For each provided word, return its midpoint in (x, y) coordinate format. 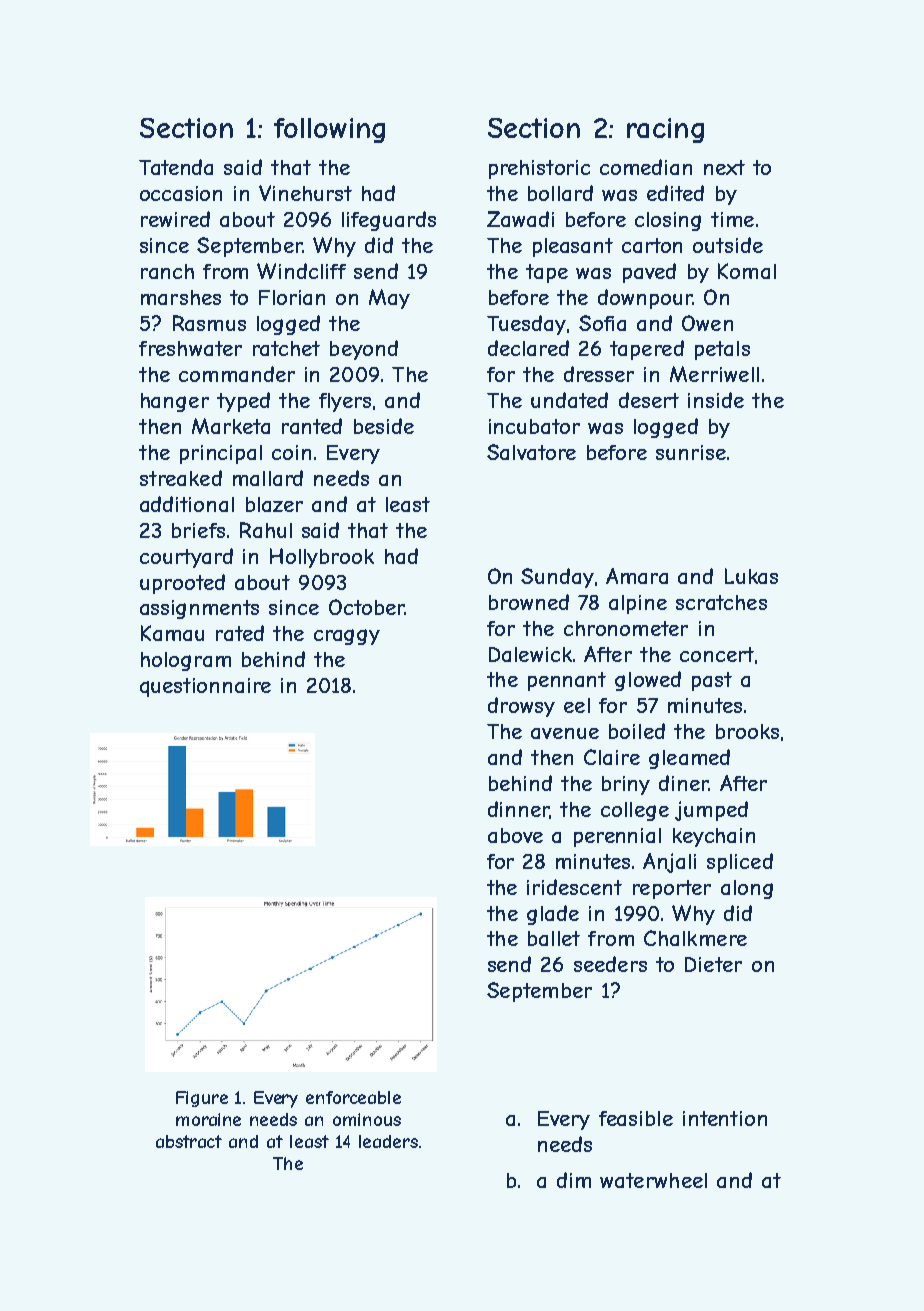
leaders (388, 1141)
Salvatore (531, 452)
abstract (189, 1141)
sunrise (691, 452)
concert (717, 654)
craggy (347, 637)
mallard (268, 478)
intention (725, 1118)
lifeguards (389, 221)
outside (728, 245)
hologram (186, 661)
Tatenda (176, 167)
